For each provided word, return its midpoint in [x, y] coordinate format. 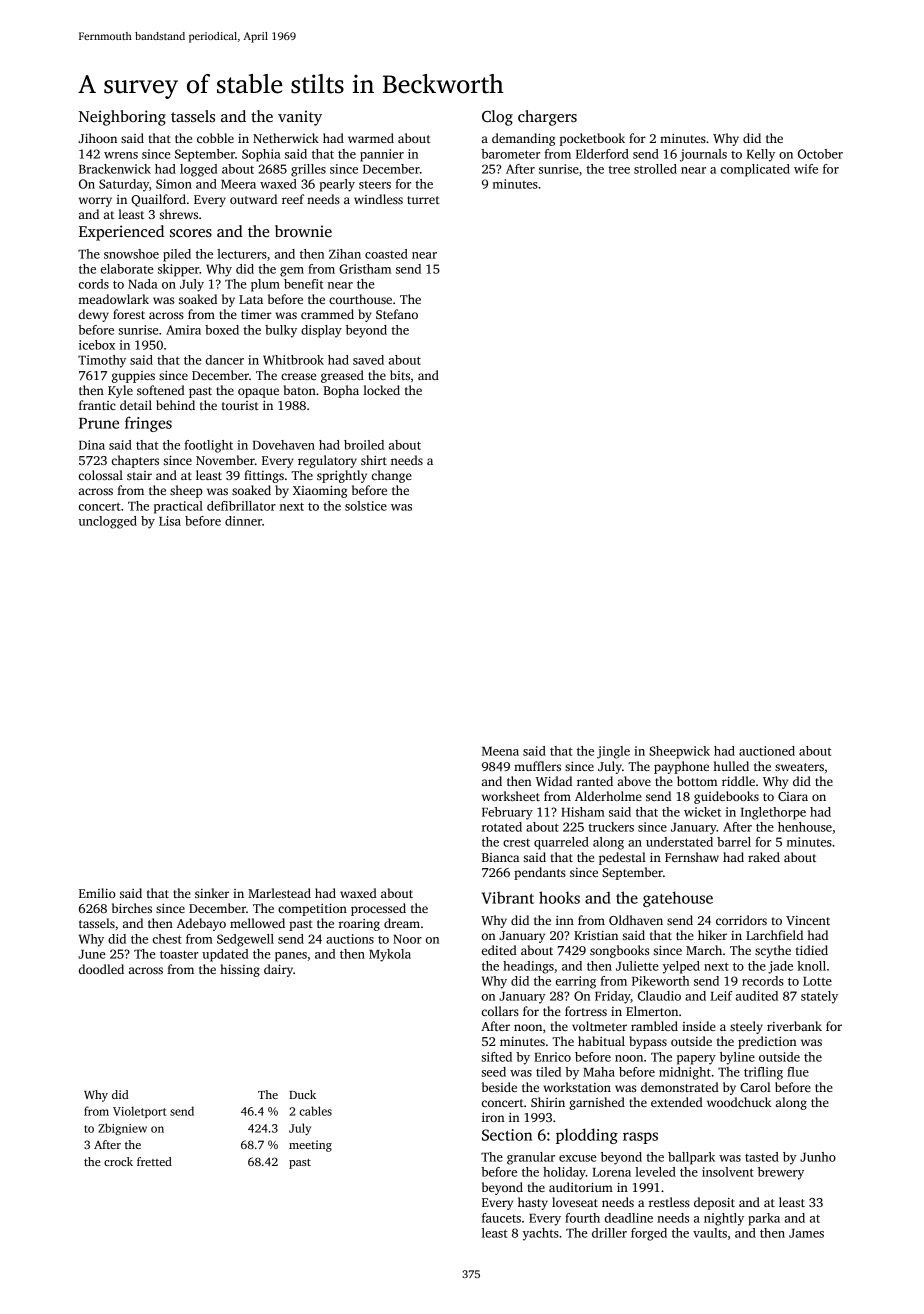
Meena [500, 751]
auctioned [767, 751]
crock [118, 1161]
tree [619, 170]
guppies [133, 377]
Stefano [397, 314]
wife [806, 169]
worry [95, 202]
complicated [755, 170]
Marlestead [279, 893]
